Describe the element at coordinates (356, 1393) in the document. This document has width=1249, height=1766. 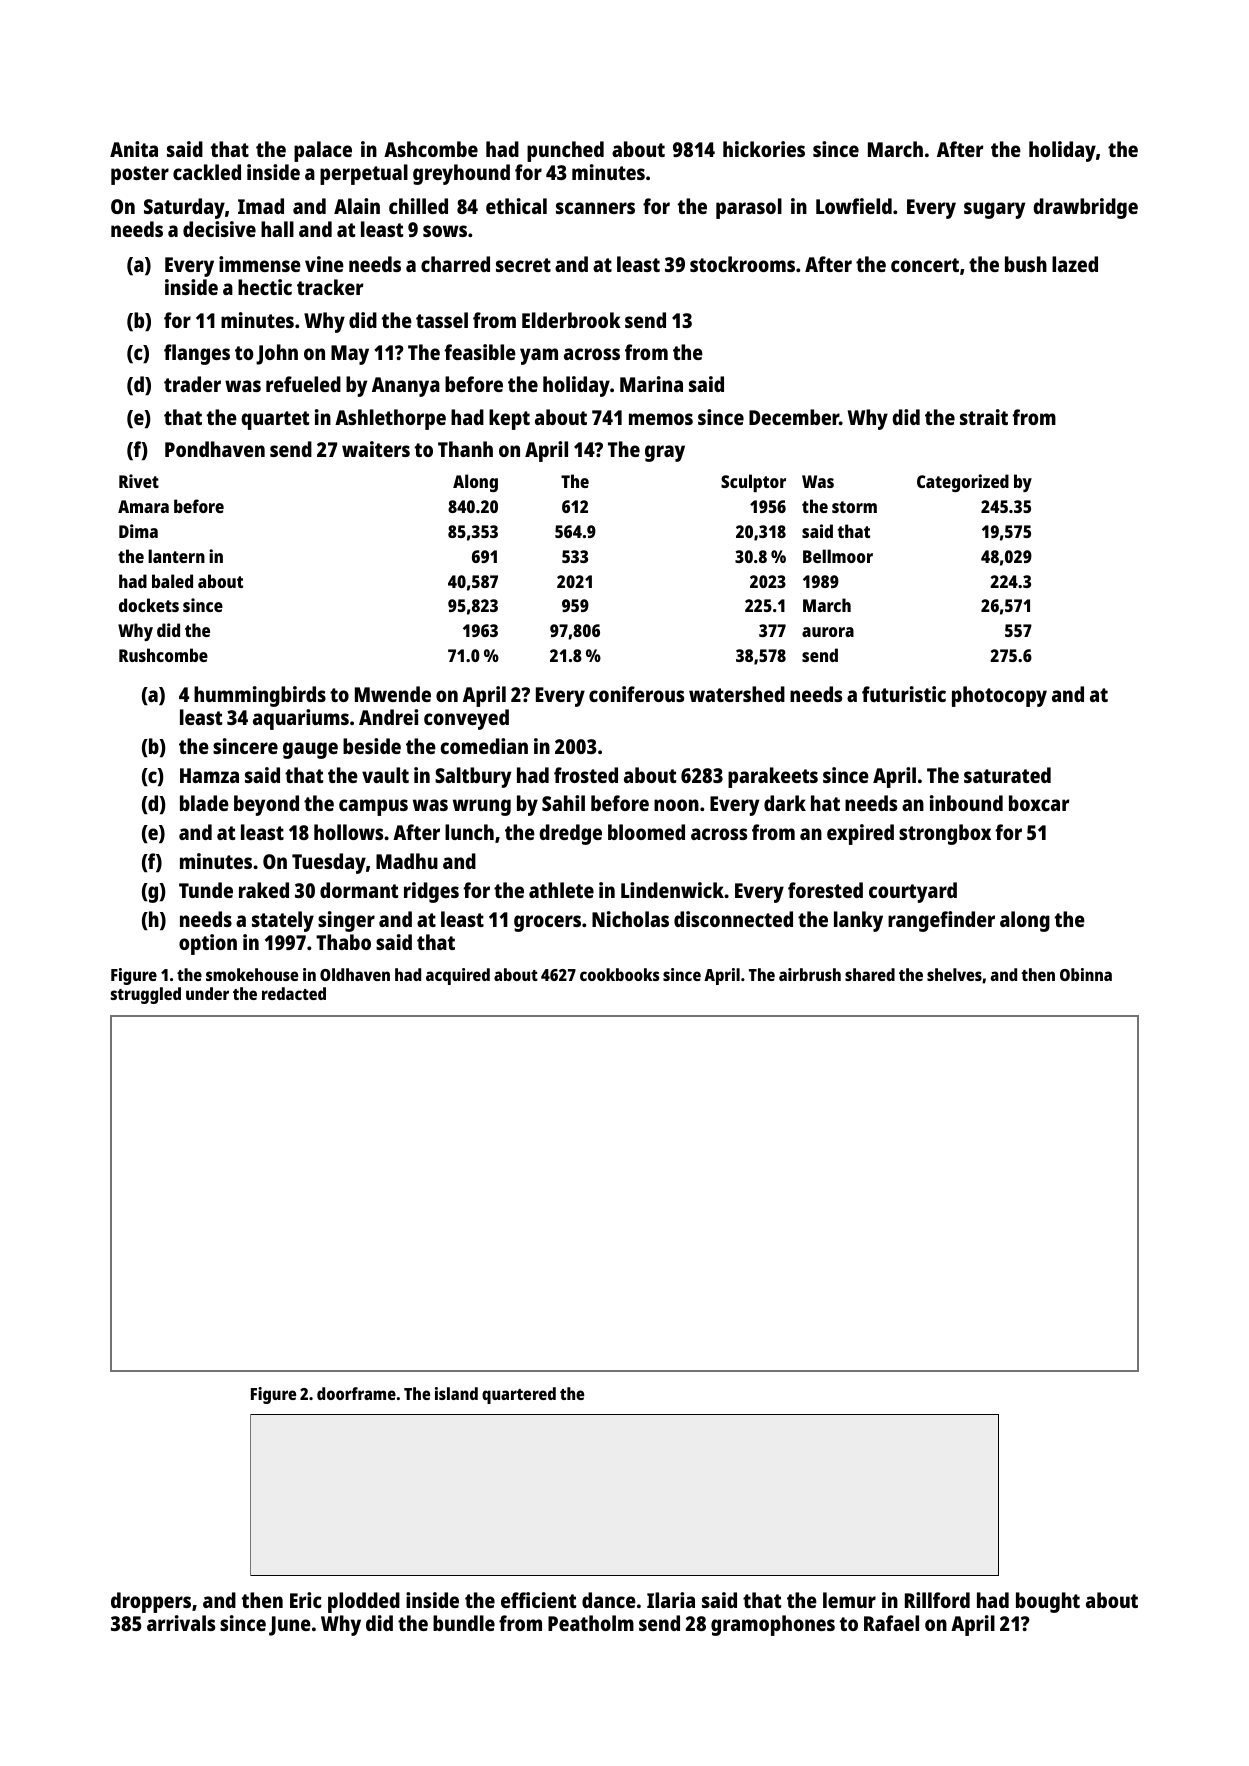
I see `doorframe` at that location.
